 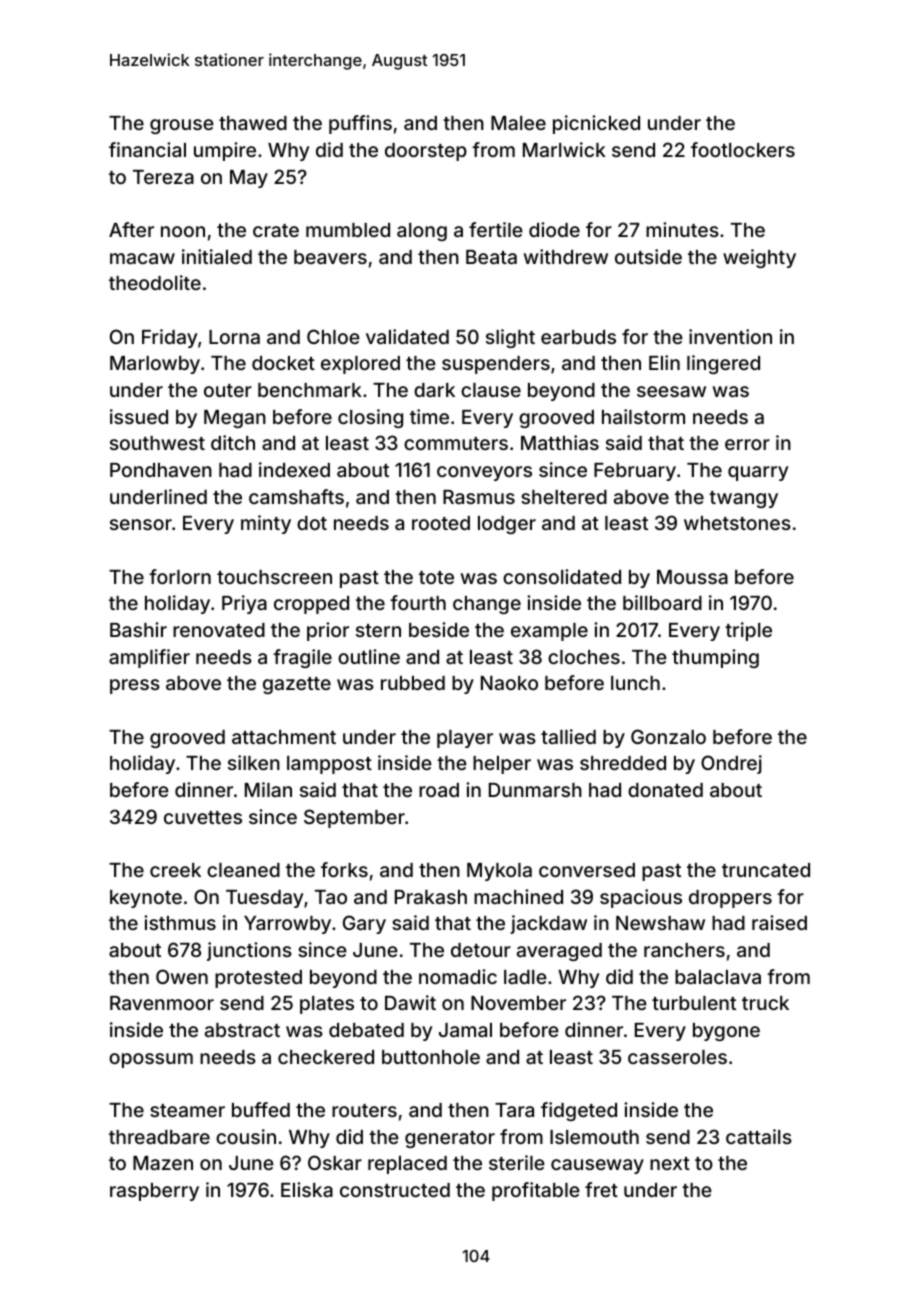 What do you see at coordinates (135, 686) in the page?
I see `press` at bounding box center [135, 686].
